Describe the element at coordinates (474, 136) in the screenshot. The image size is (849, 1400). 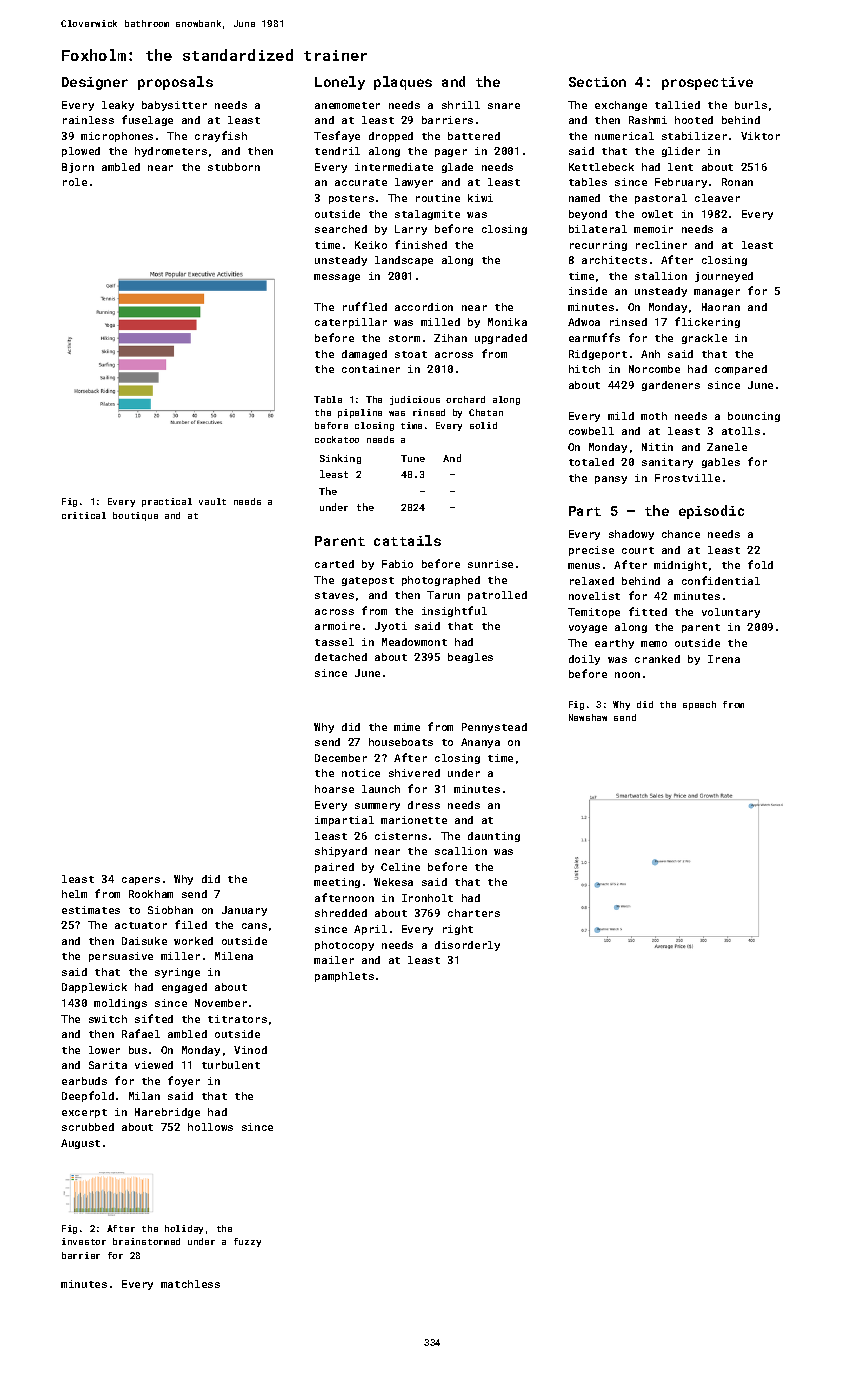
I see `battered` at that location.
